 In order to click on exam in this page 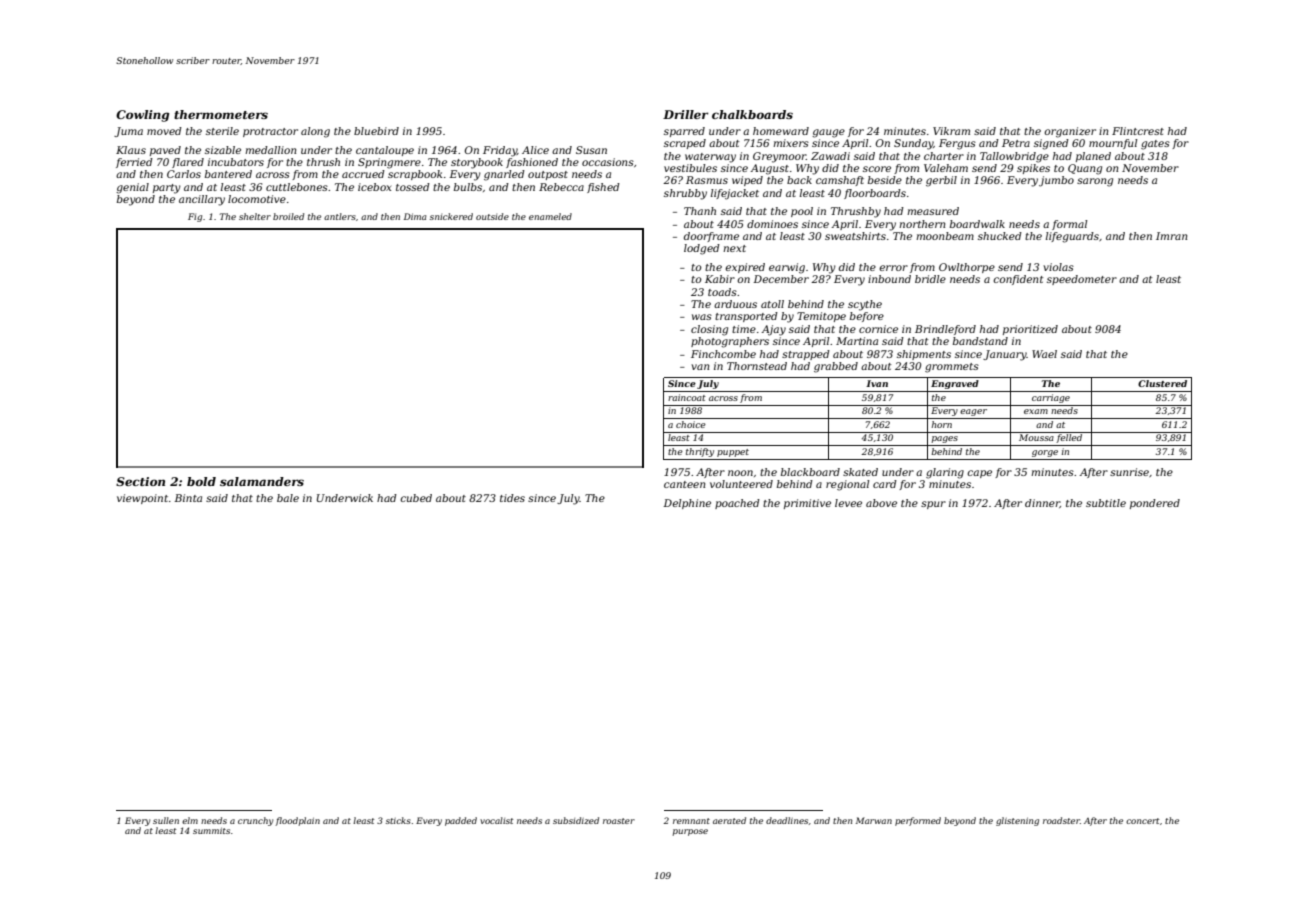, I will do `click(1036, 411)`.
